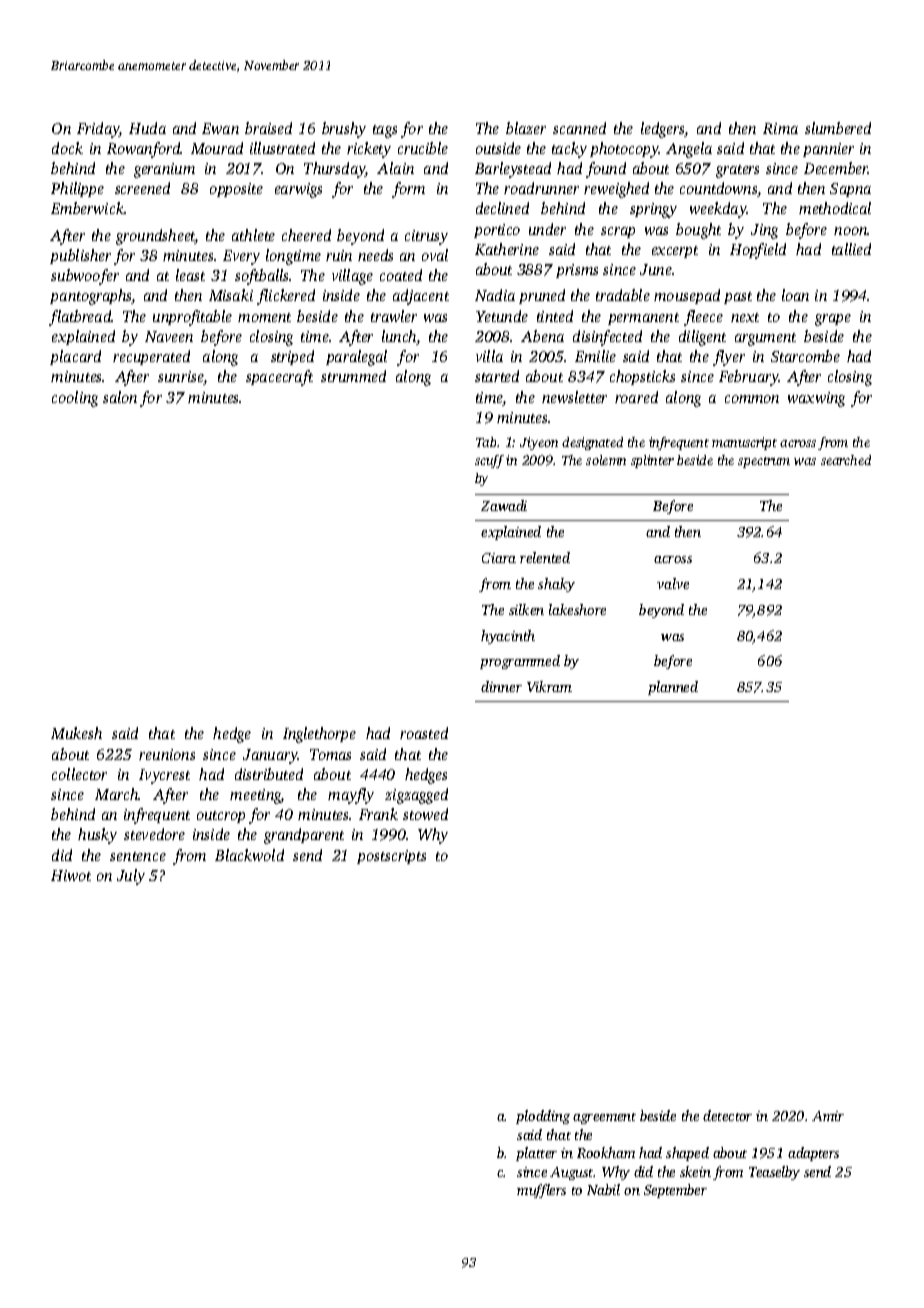 The width and height of the screenshot is (924, 1308). What do you see at coordinates (75, 399) in the screenshot?
I see `cooling` at bounding box center [75, 399].
